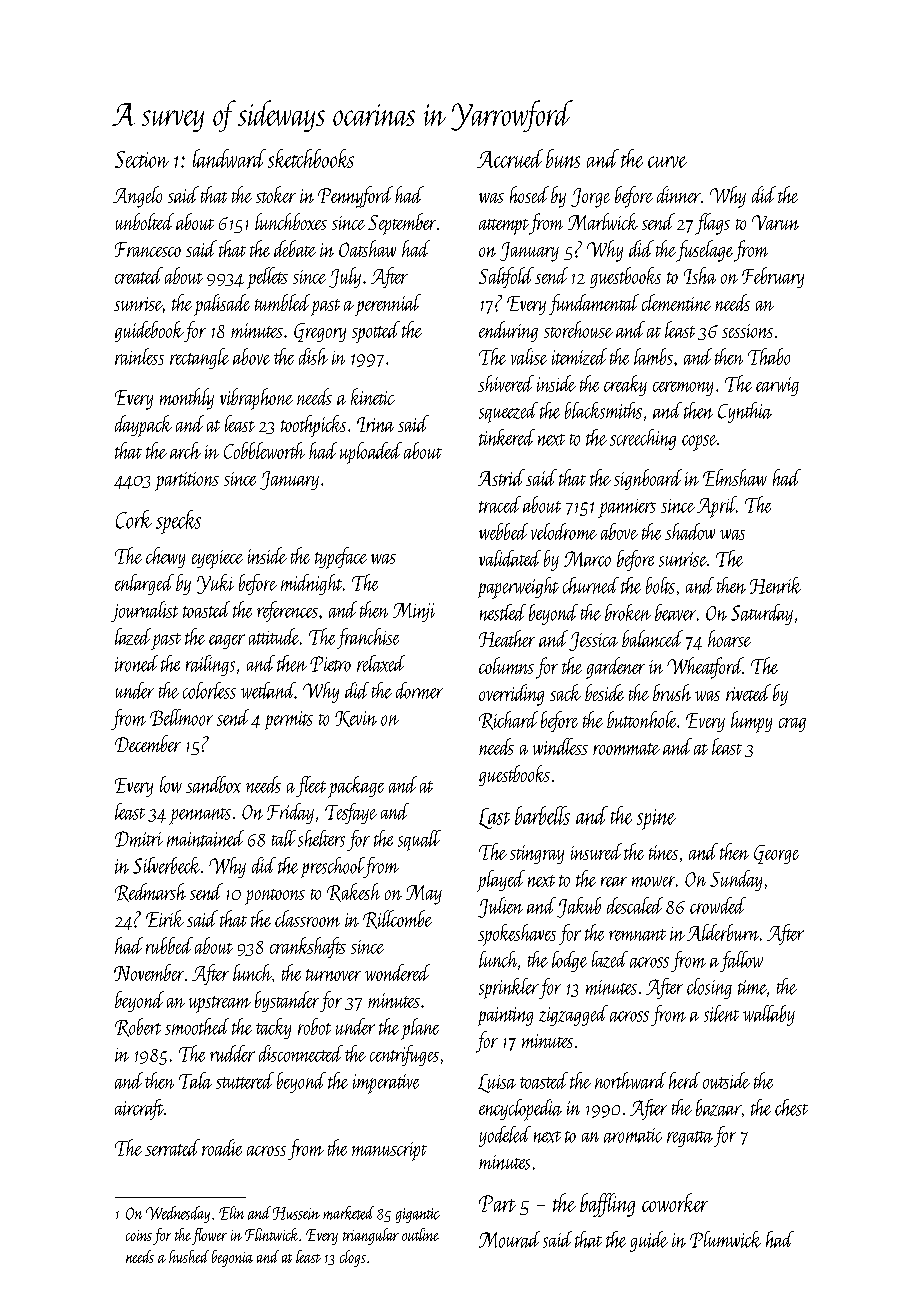 Image resolution: width=924 pixels, height=1314 pixels. I want to click on Henrik, so click(775, 585).
